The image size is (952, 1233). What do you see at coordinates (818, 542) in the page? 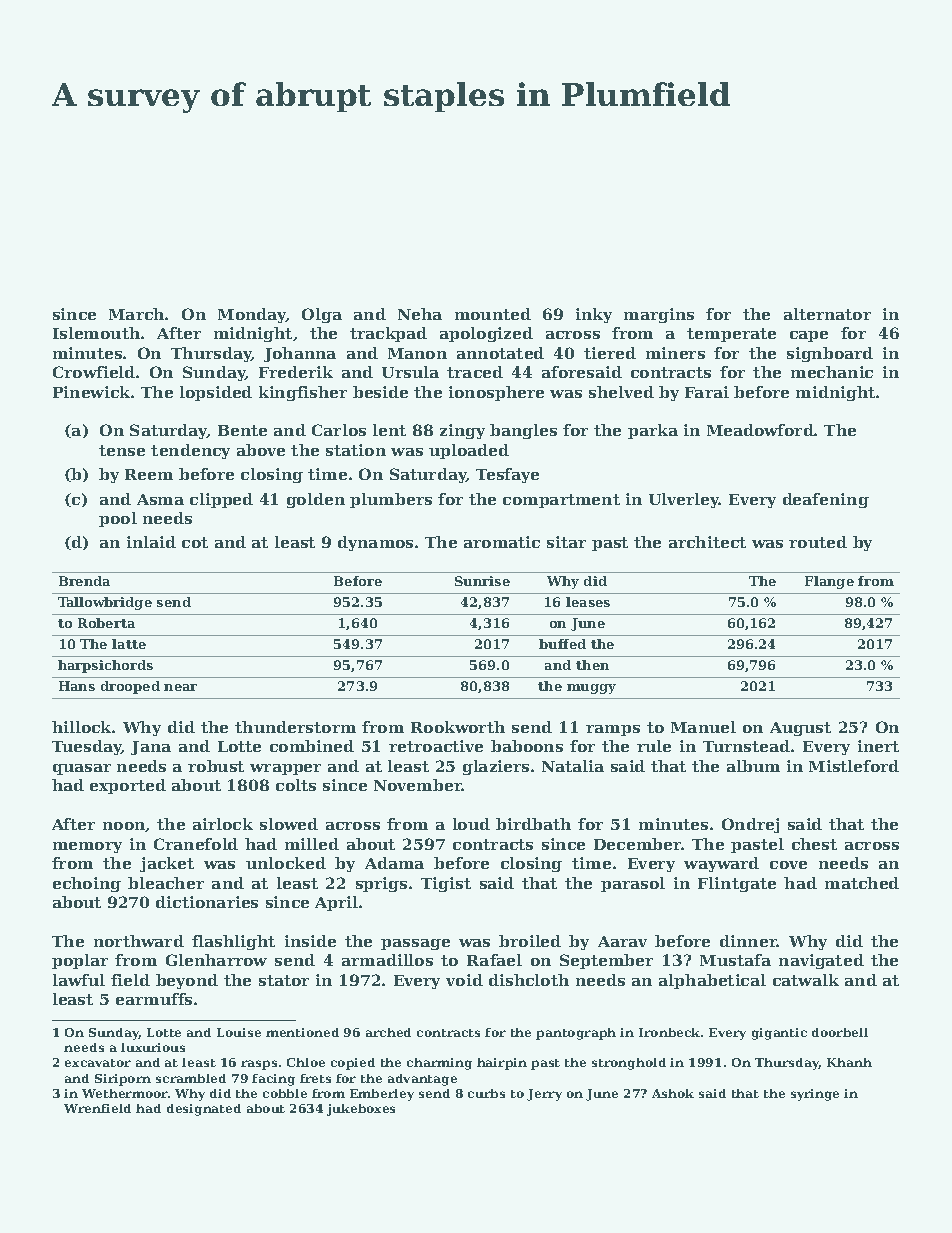
I see `routed` at bounding box center [818, 542].
